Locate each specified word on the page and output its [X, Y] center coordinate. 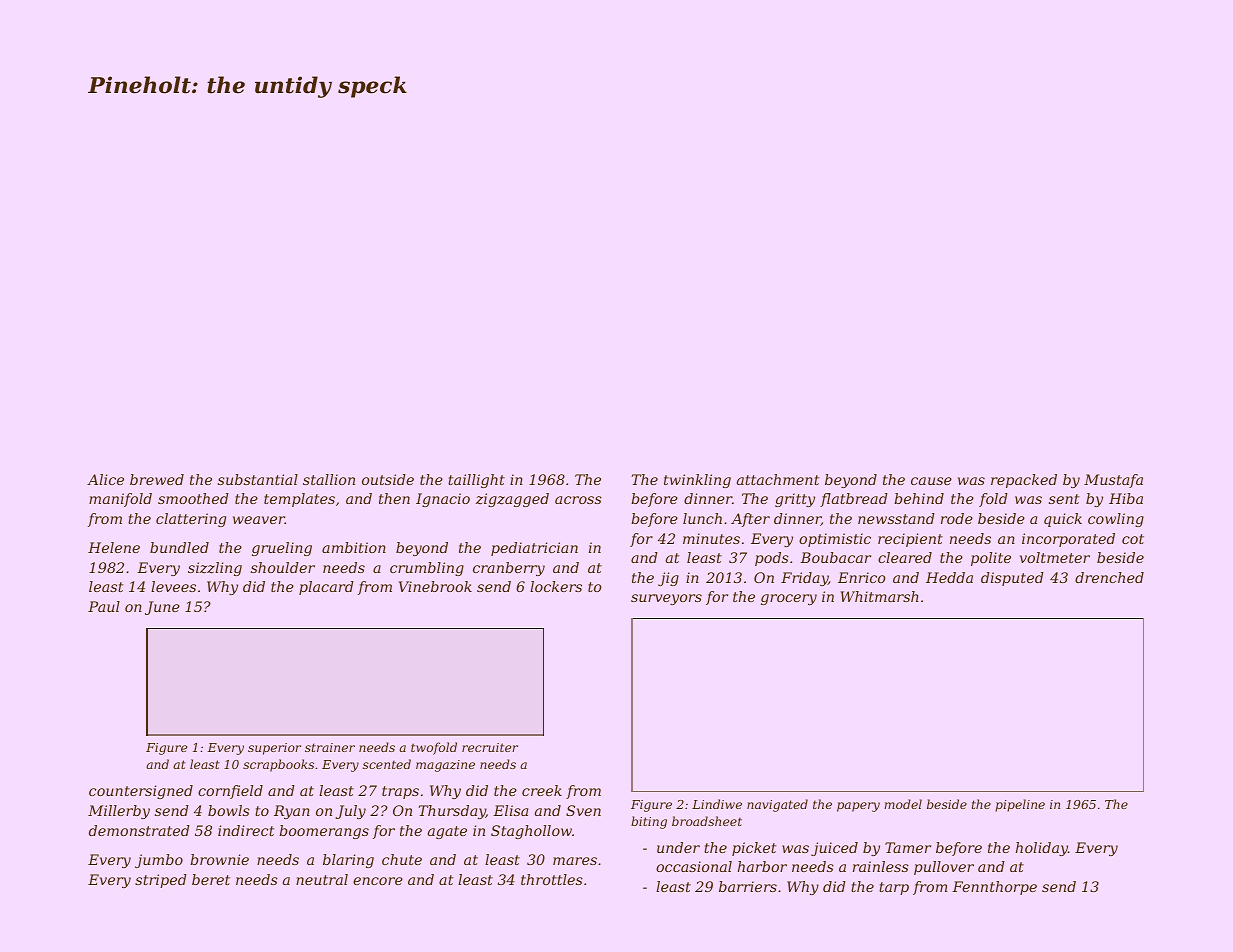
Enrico [862, 577]
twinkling [697, 481]
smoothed [193, 498]
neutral [322, 879]
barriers [748, 886]
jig [668, 579]
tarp [894, 888]
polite [991, 559]
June [162, 608]
